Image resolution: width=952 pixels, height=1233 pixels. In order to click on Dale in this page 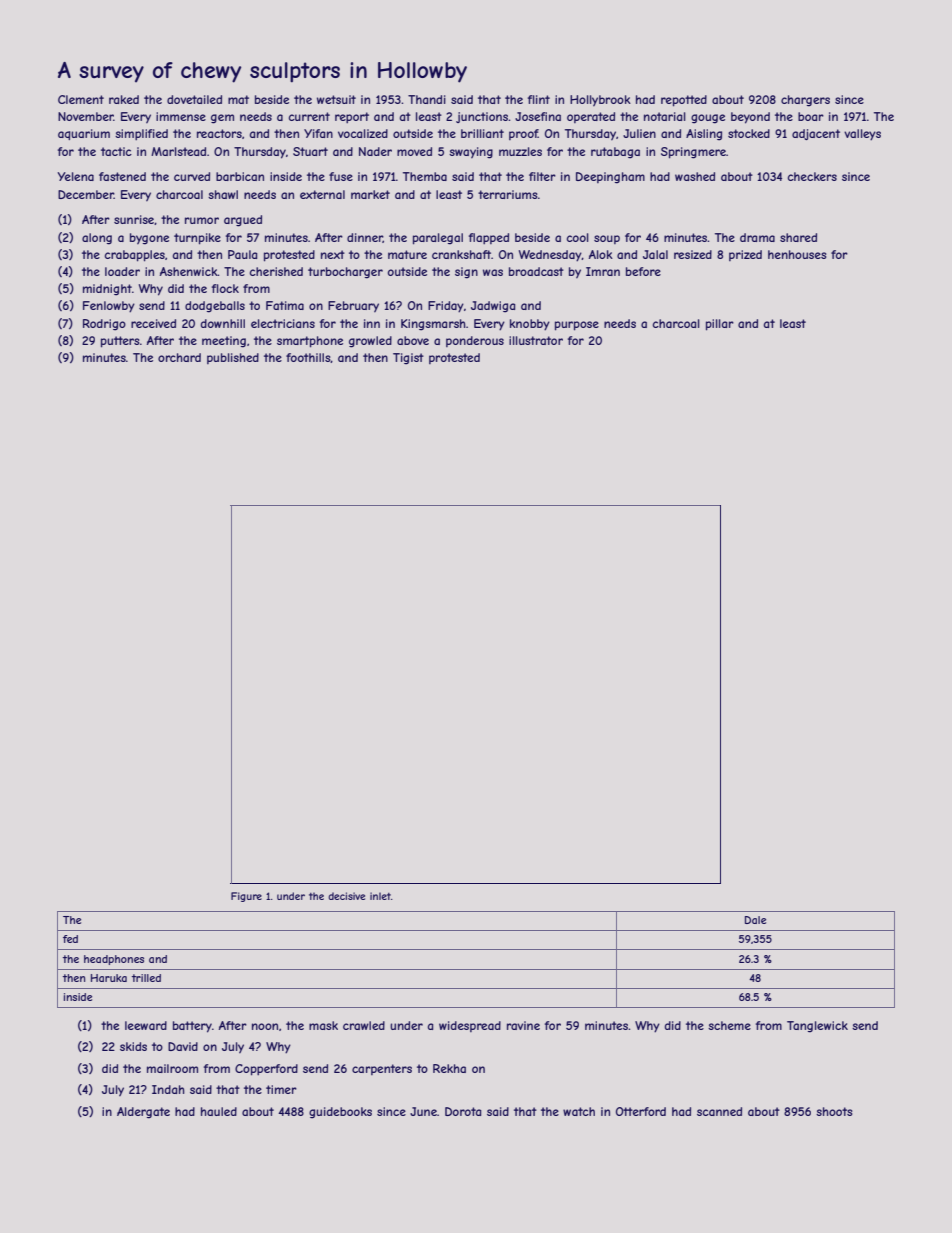, I will do `click(755, 920)`.
